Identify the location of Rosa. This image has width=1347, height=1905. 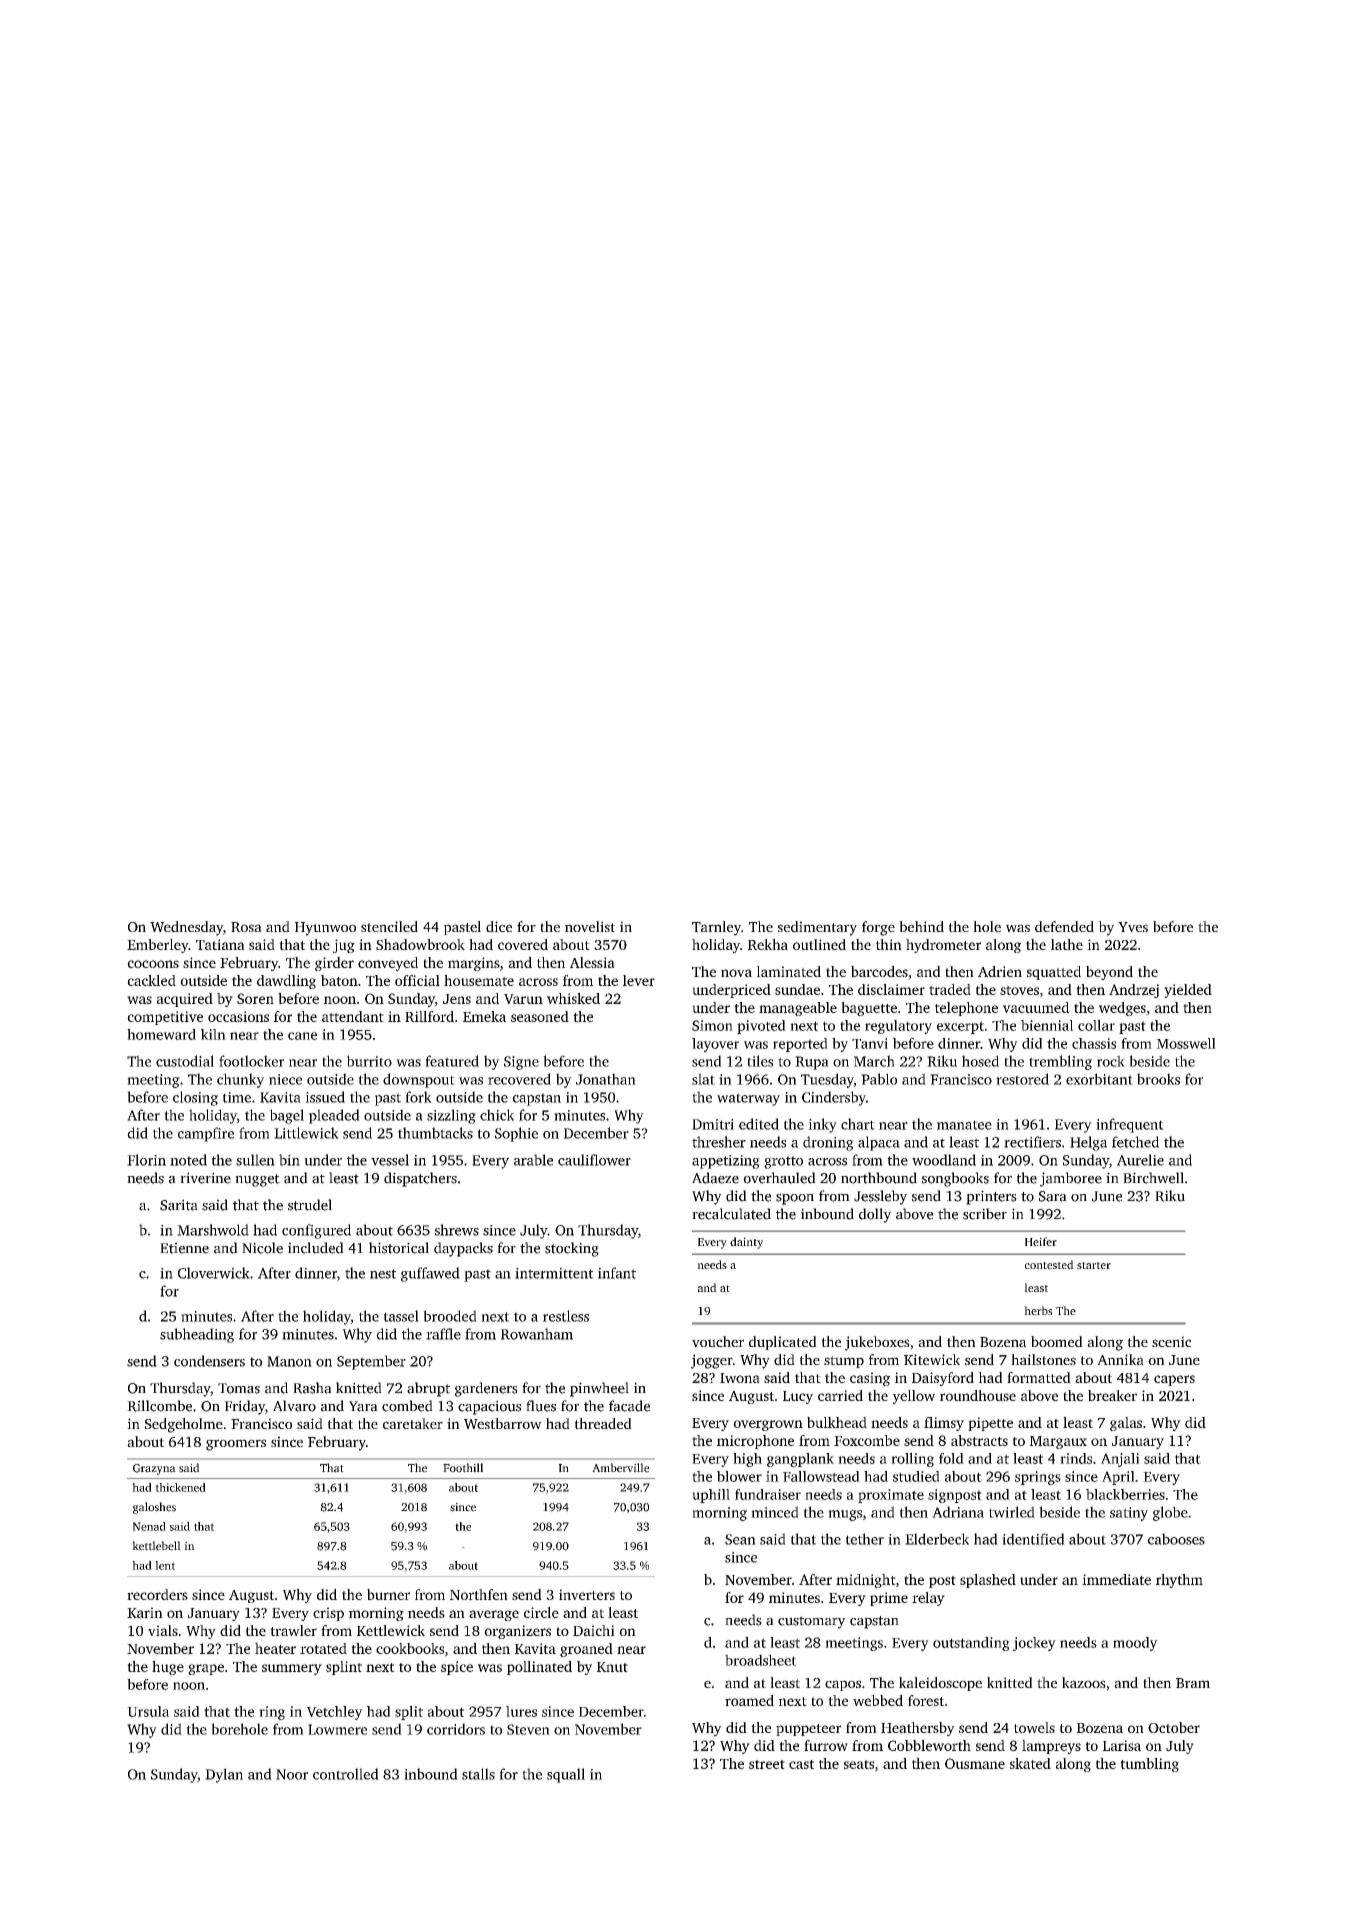
(246, 927).
